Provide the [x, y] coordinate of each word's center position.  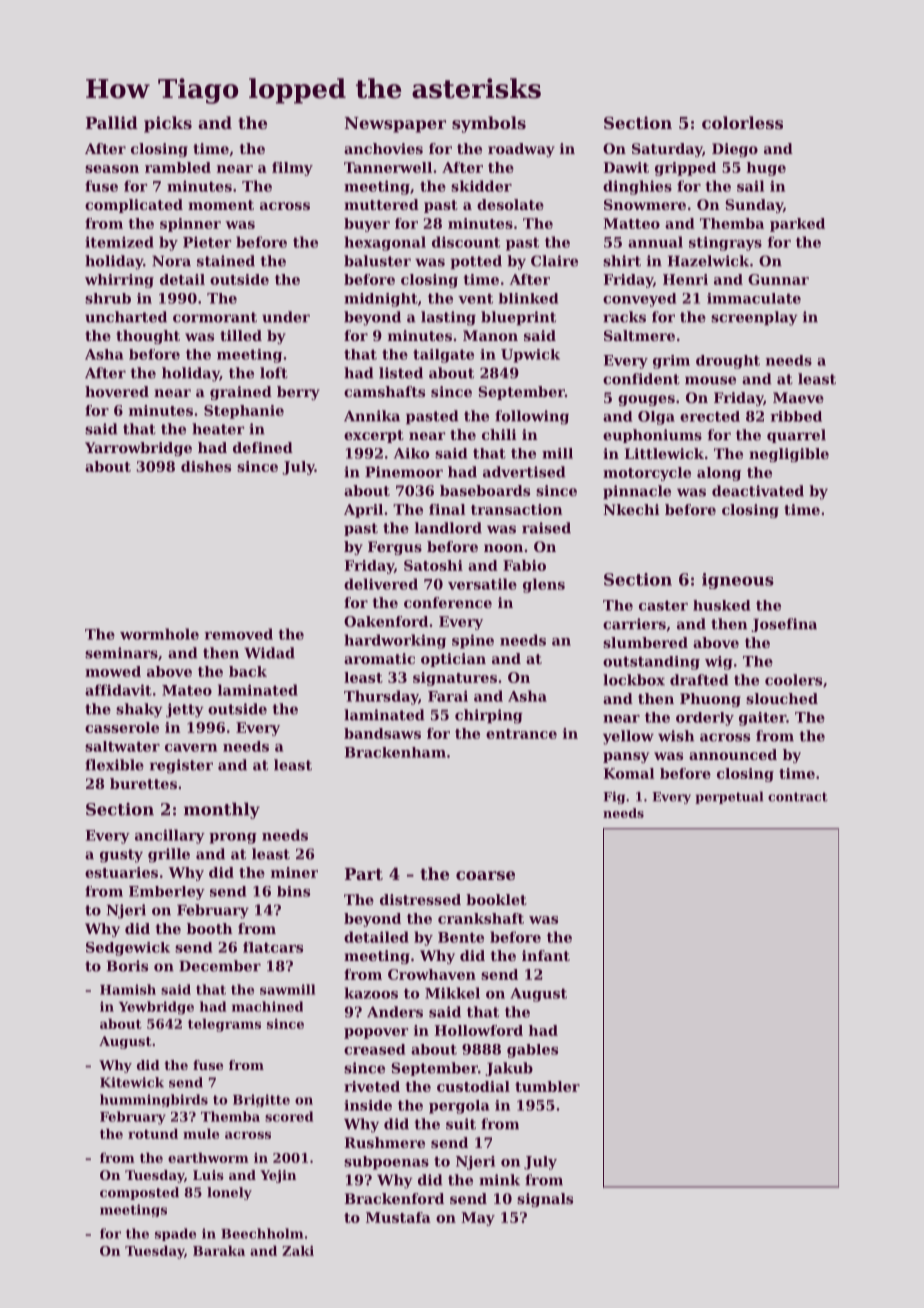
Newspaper [395, 125]
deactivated [758, 491]
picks [168, 124]
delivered [381, 584]
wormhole [159, 634]
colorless [742, 122]
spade [175, 1234]
